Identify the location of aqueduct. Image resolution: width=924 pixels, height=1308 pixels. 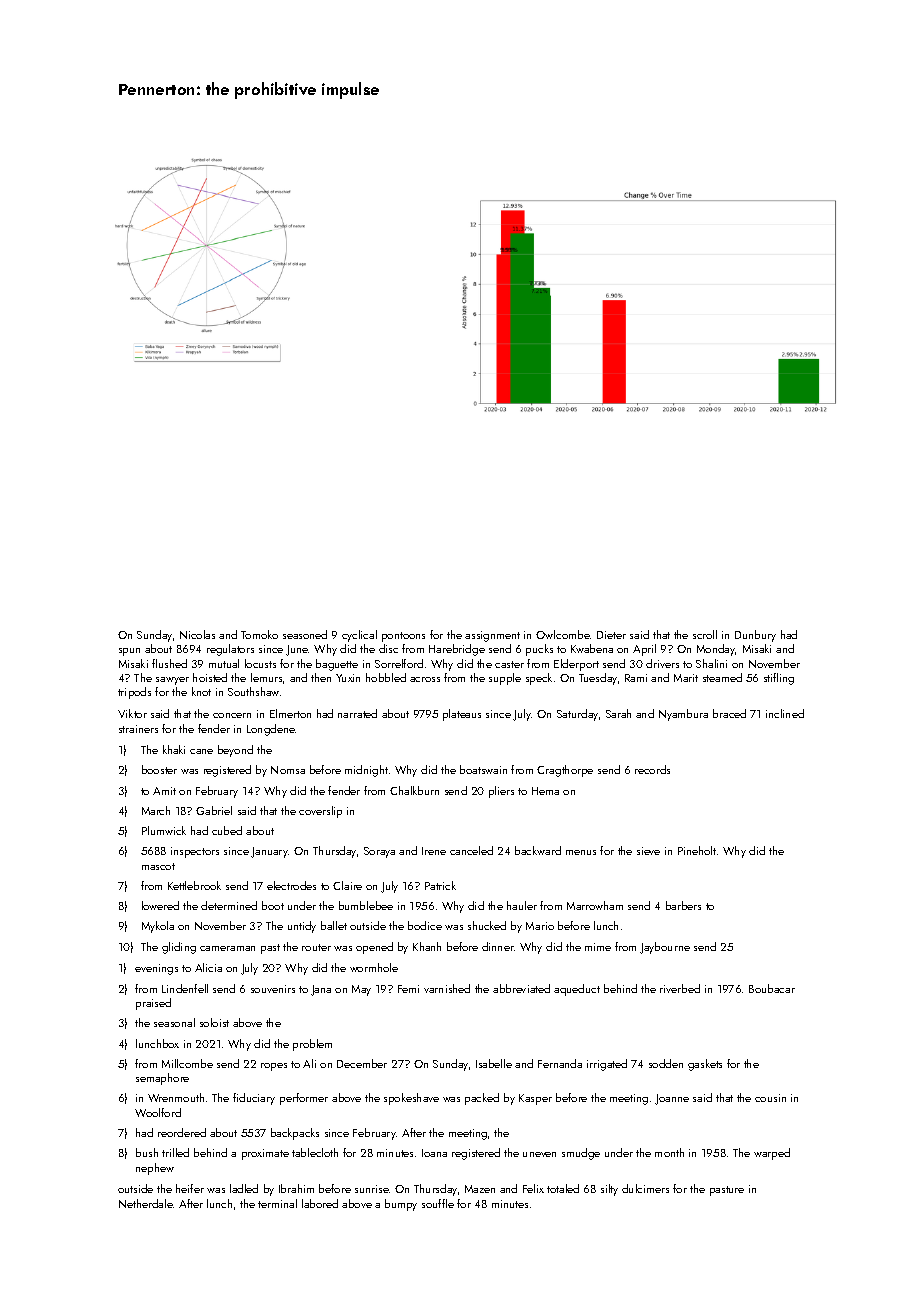
(577, 990).
